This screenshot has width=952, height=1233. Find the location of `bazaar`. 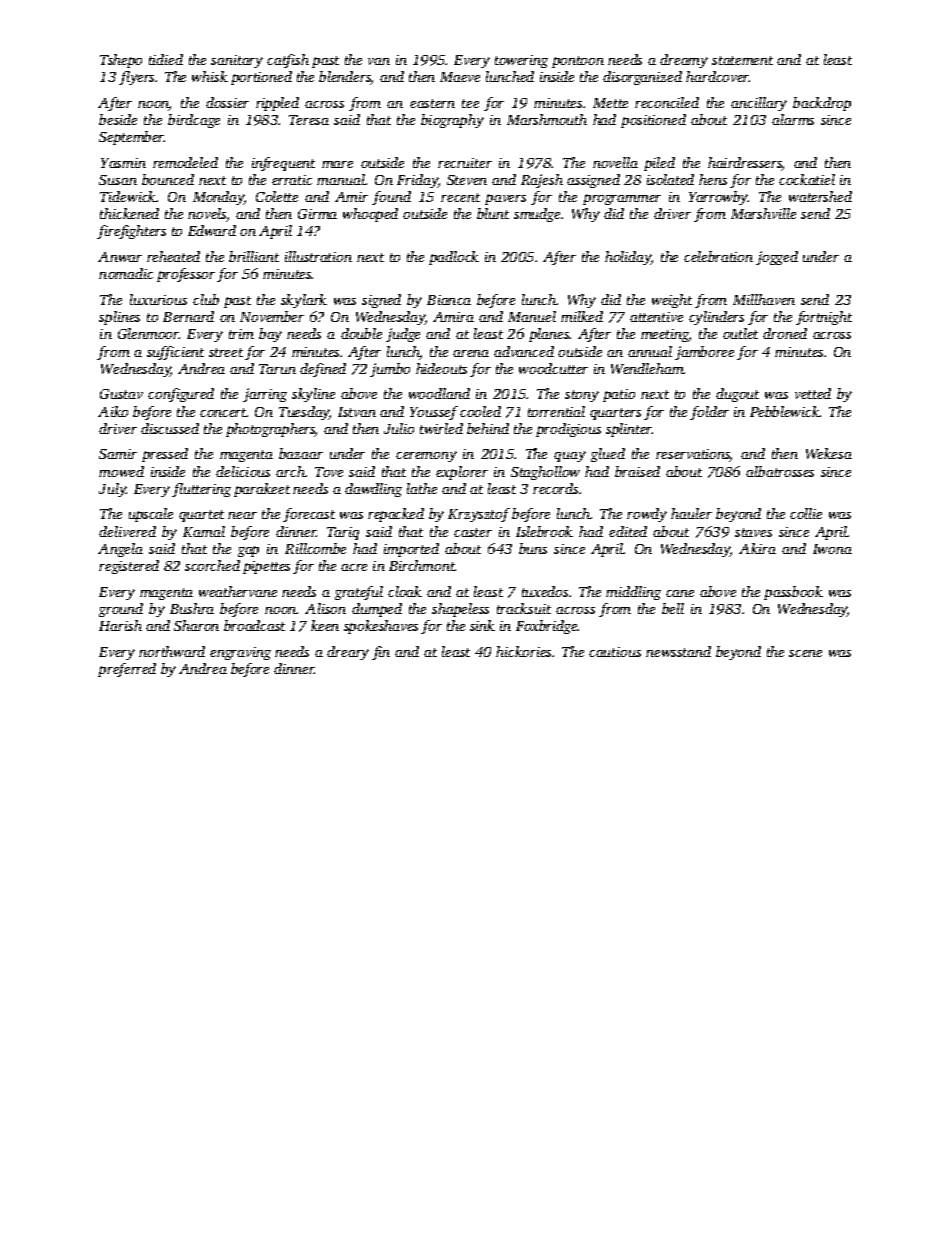

bazaar is located at coordinates (301, 453).
